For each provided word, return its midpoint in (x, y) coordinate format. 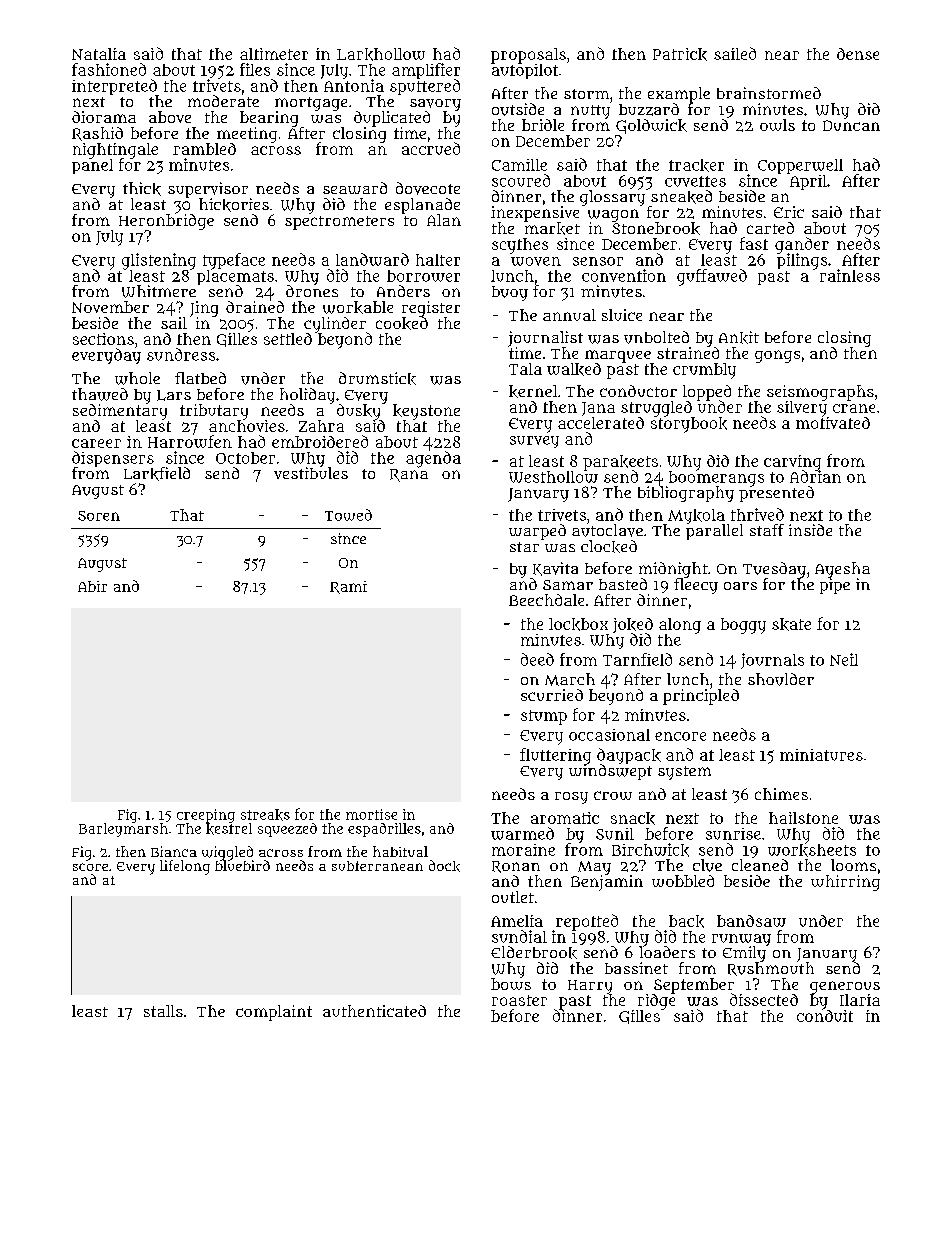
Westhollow (553, 477)
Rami (348, 587)
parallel (714, 532)
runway (741, 940)
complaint (274, 1013)
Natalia (99, 54)
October (245, 458)
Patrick (680, 54)
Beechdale (546, 600)
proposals (528, 56)
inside (810, 530)
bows (511, 984)
